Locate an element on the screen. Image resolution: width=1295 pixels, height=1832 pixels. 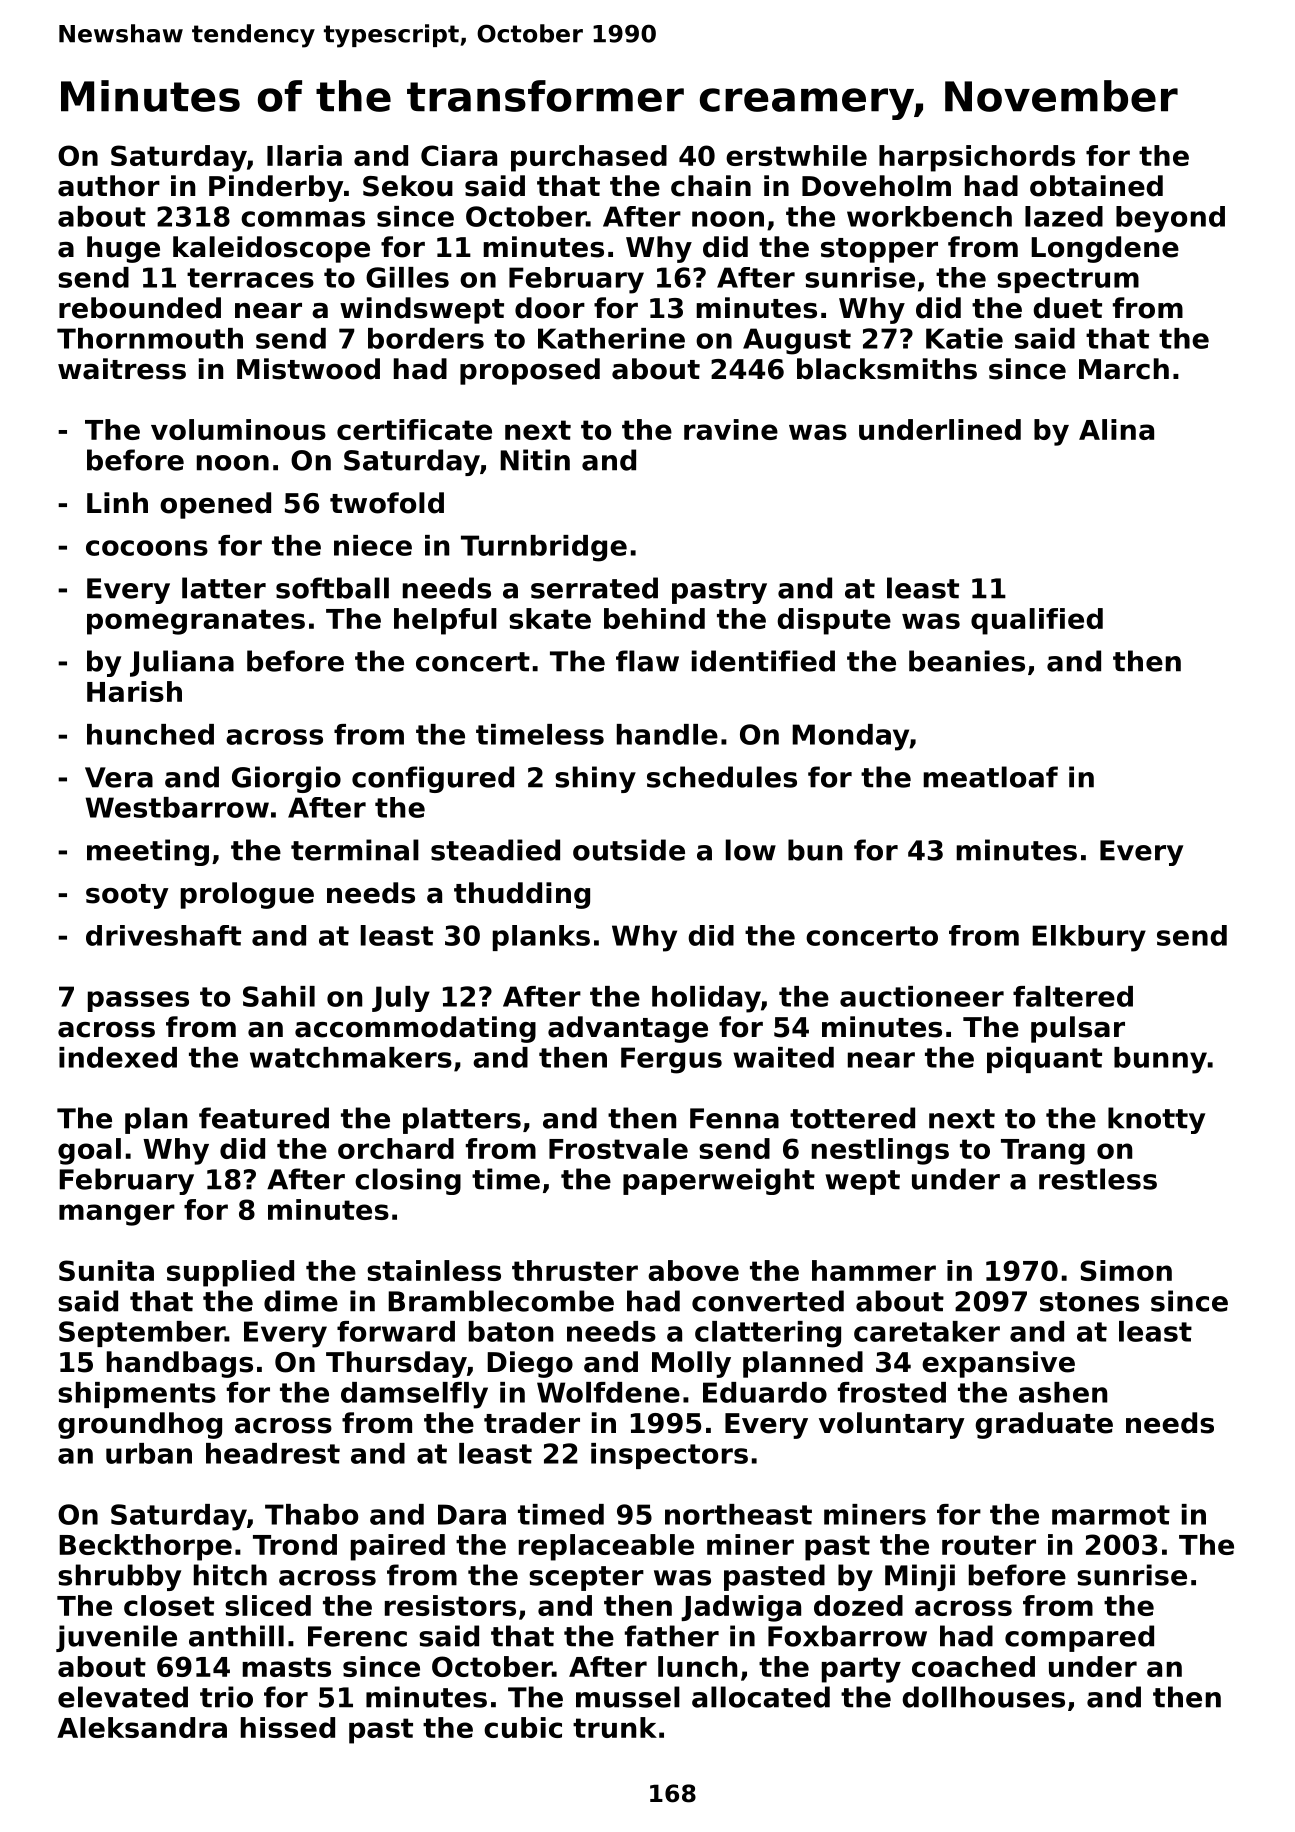
Ciara is located at coordinates (459, 155).
